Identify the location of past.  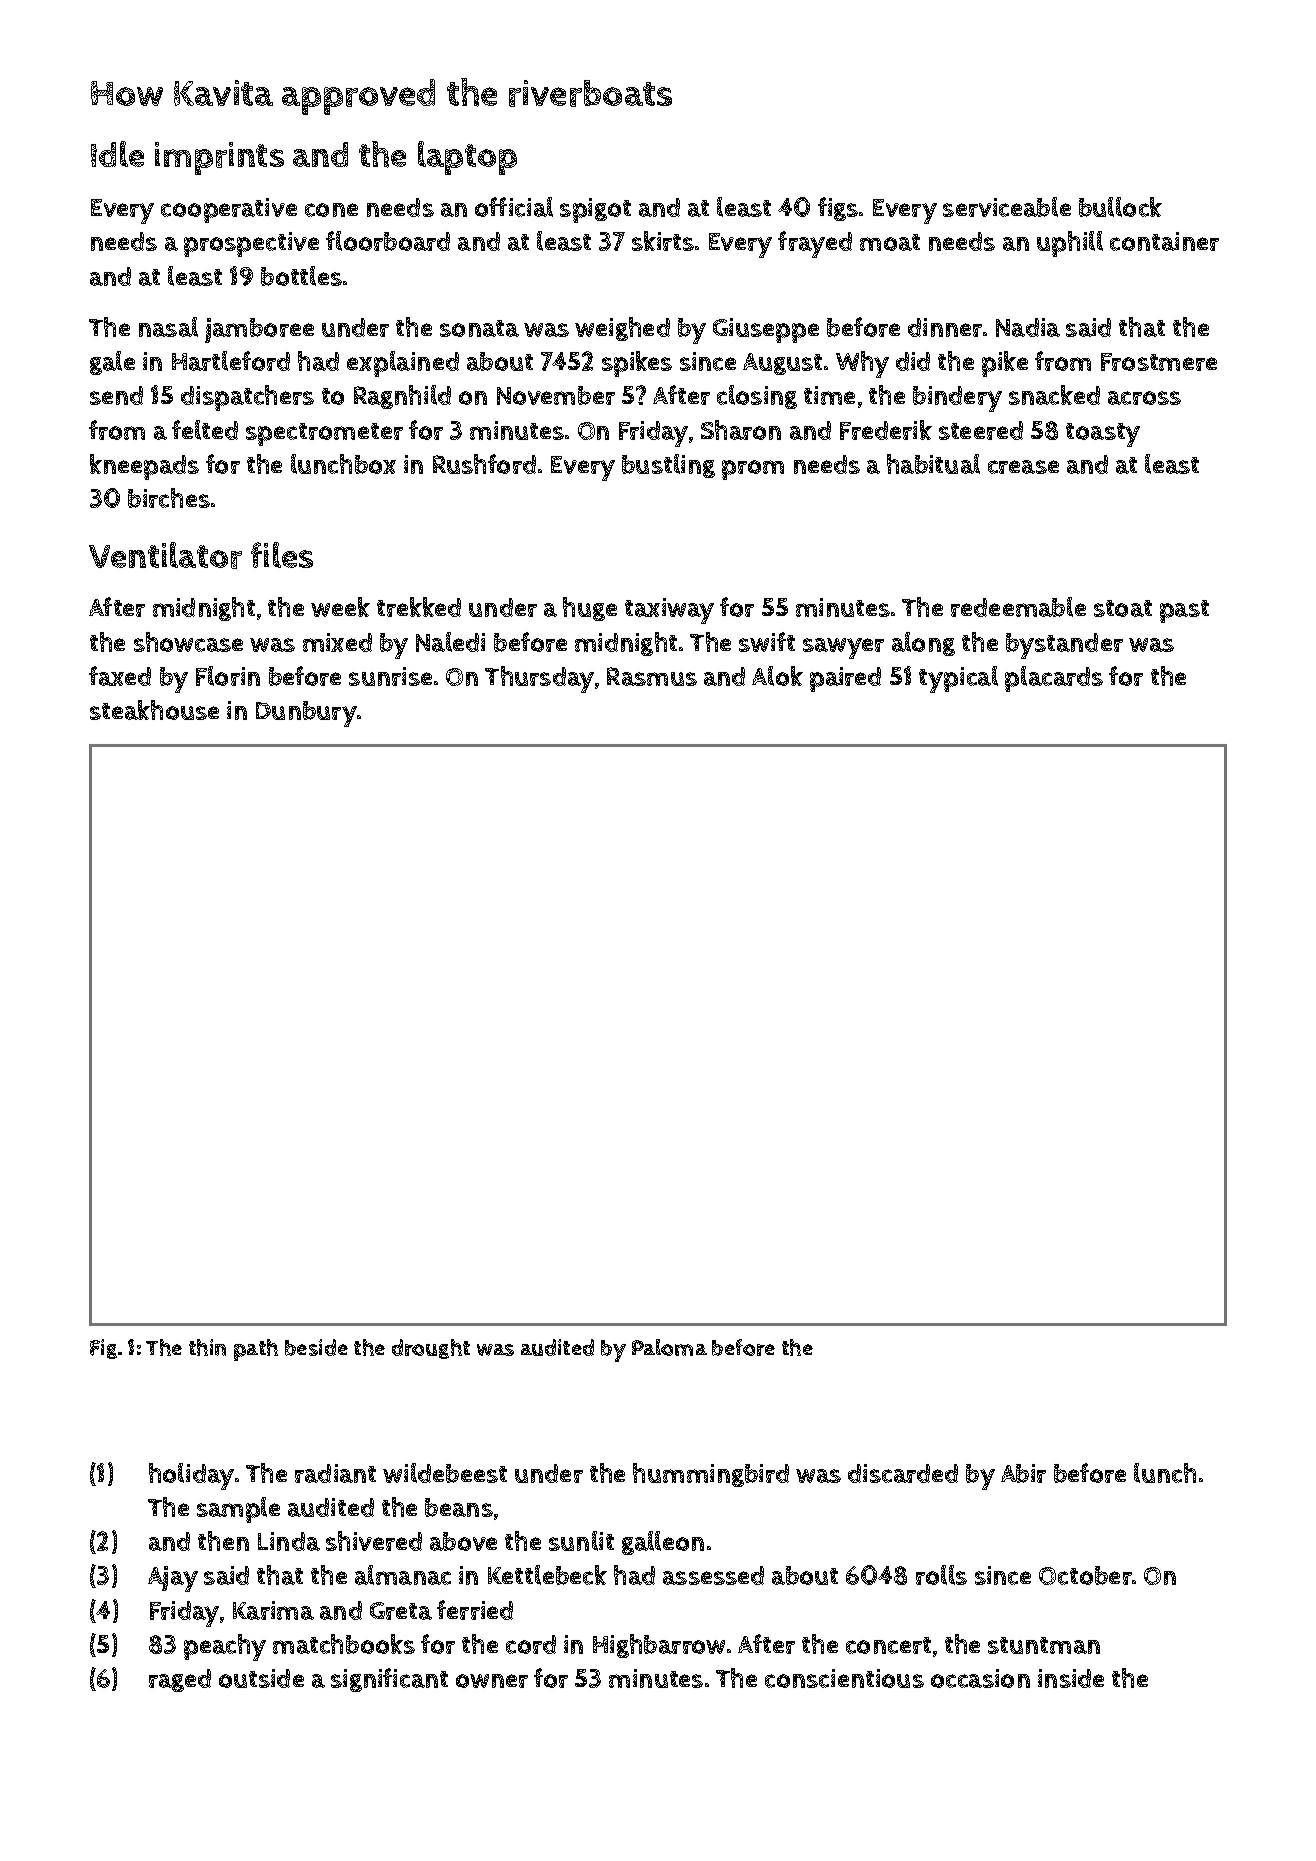
(1184, 611).
